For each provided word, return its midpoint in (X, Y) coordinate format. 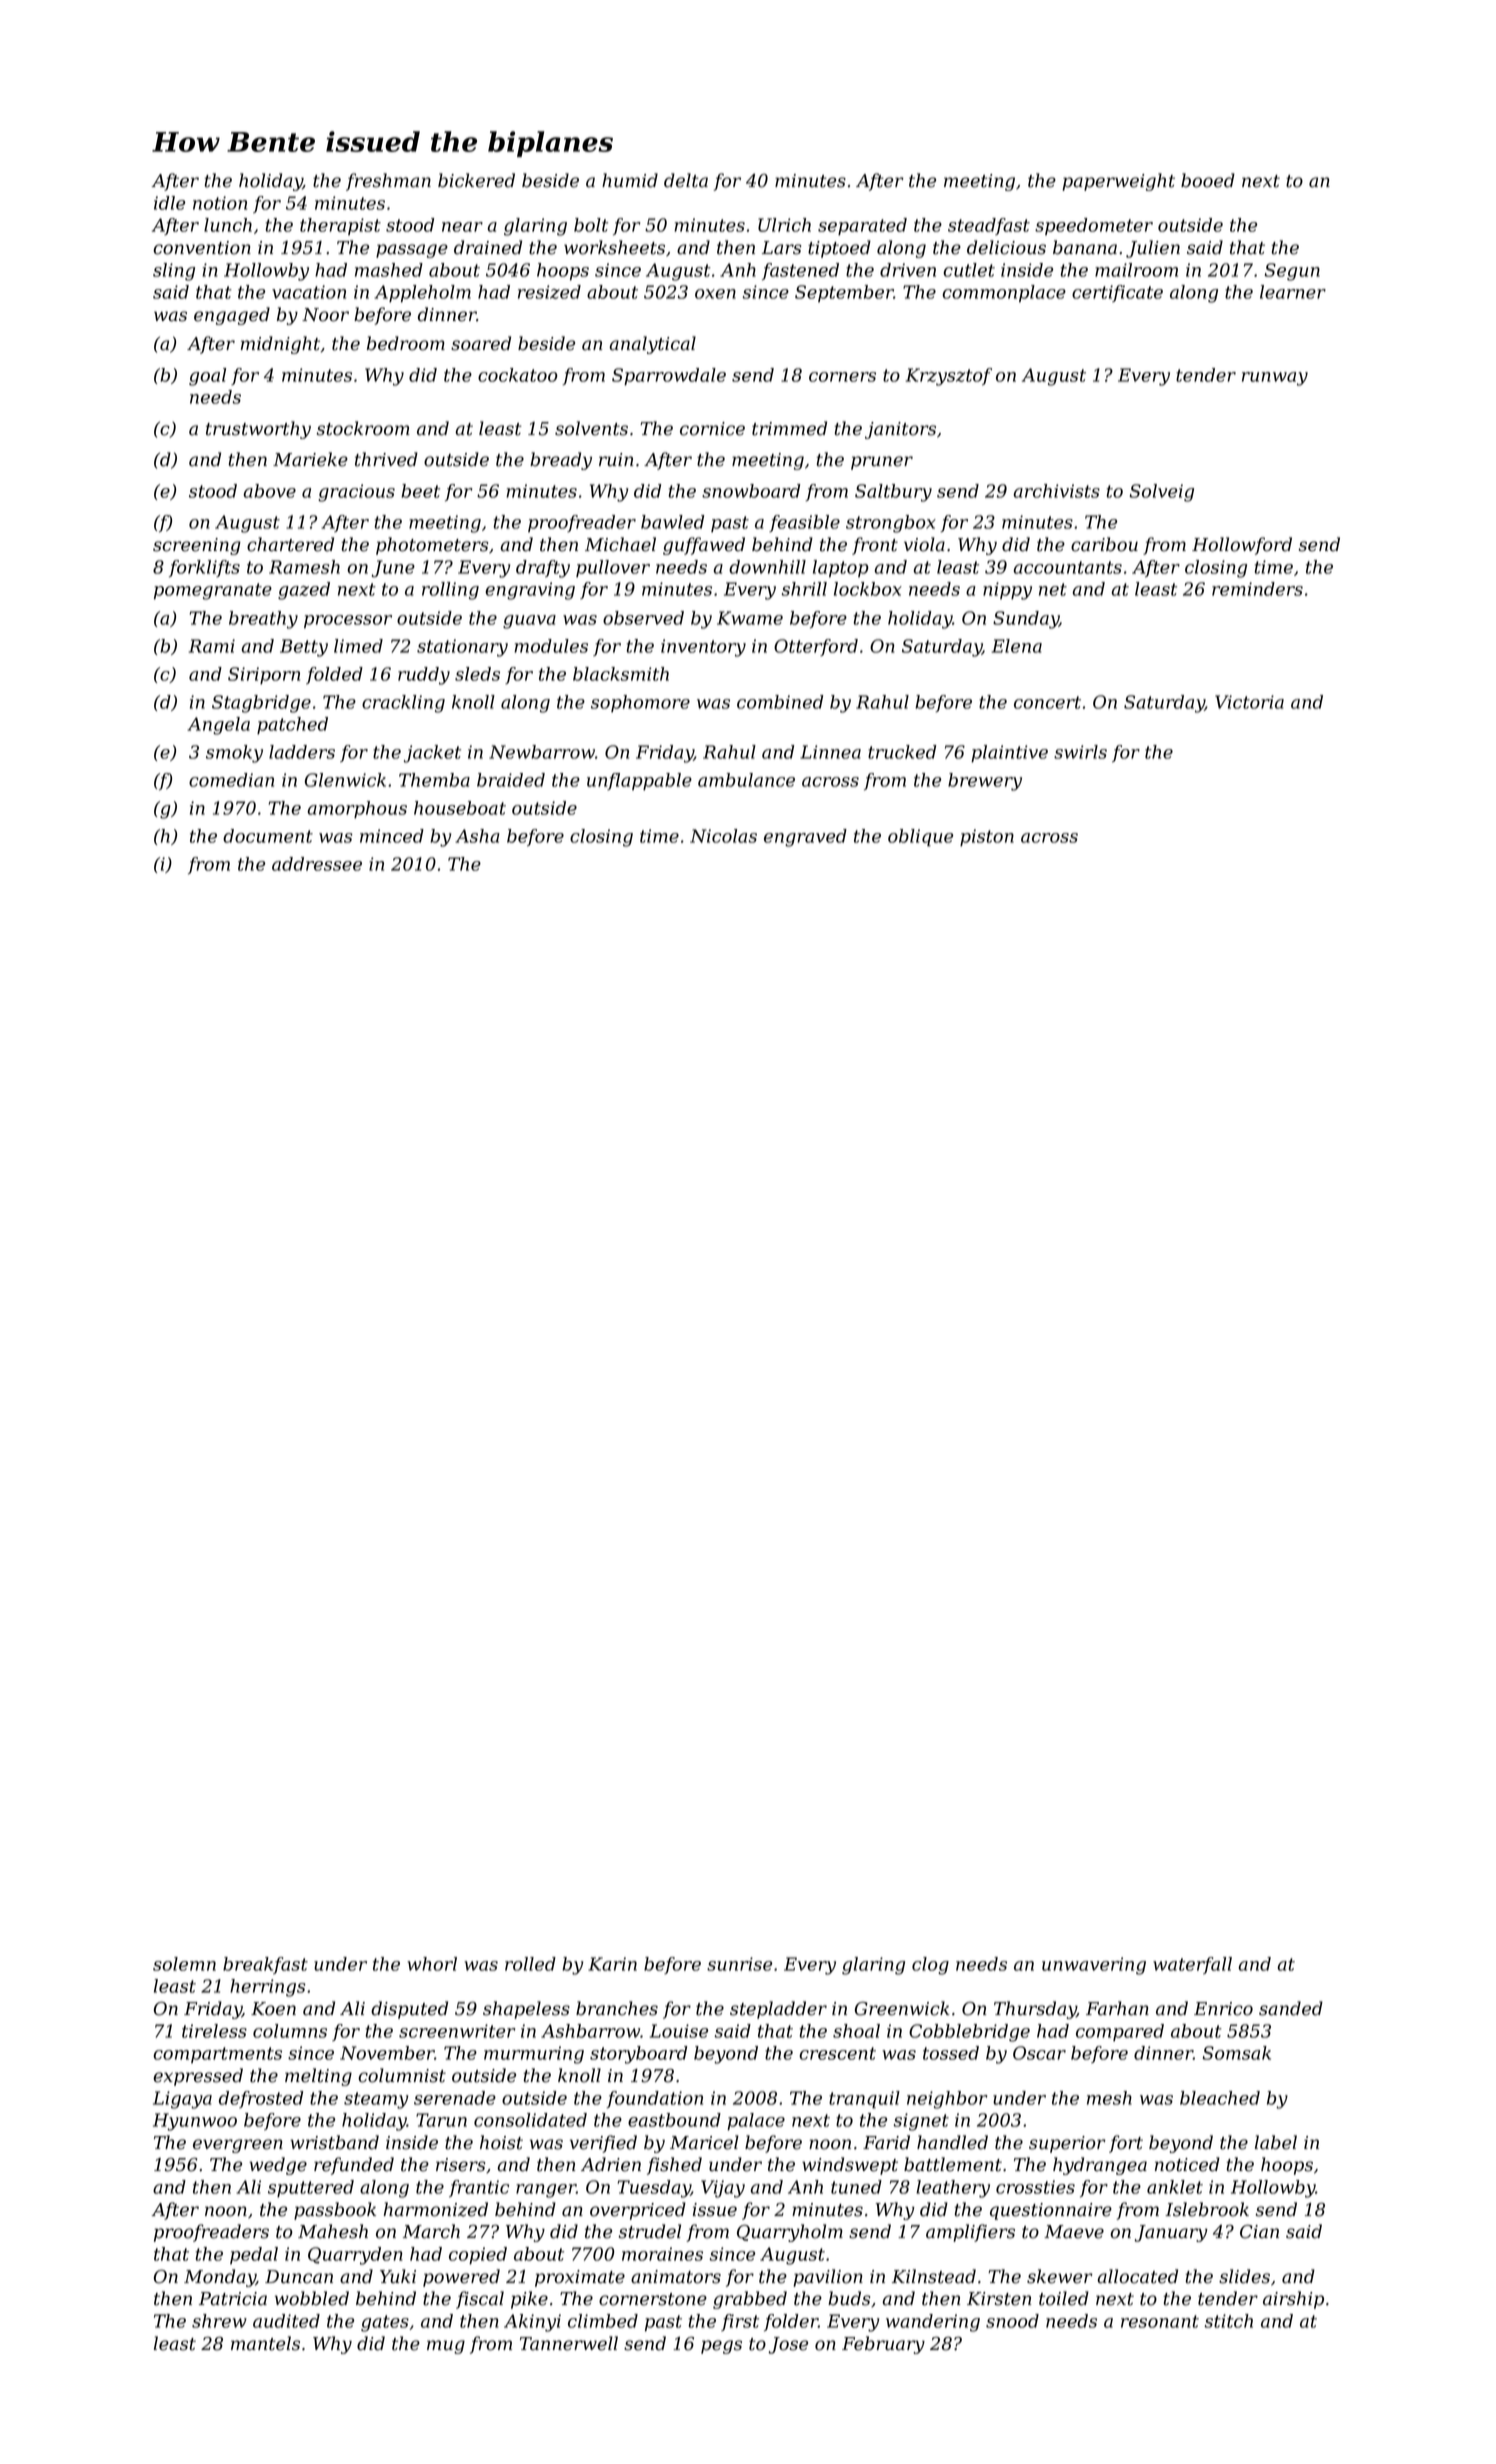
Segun (1292, 272)
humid (630, 180)
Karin (612, 1964)
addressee (317, 864)
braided (511, 780)
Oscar (1039, 2053)
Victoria (1249, 702)
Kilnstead (934, 2276)
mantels (265, 2343)
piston (987, 837)
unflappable (639, 781)
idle (169, 203)
